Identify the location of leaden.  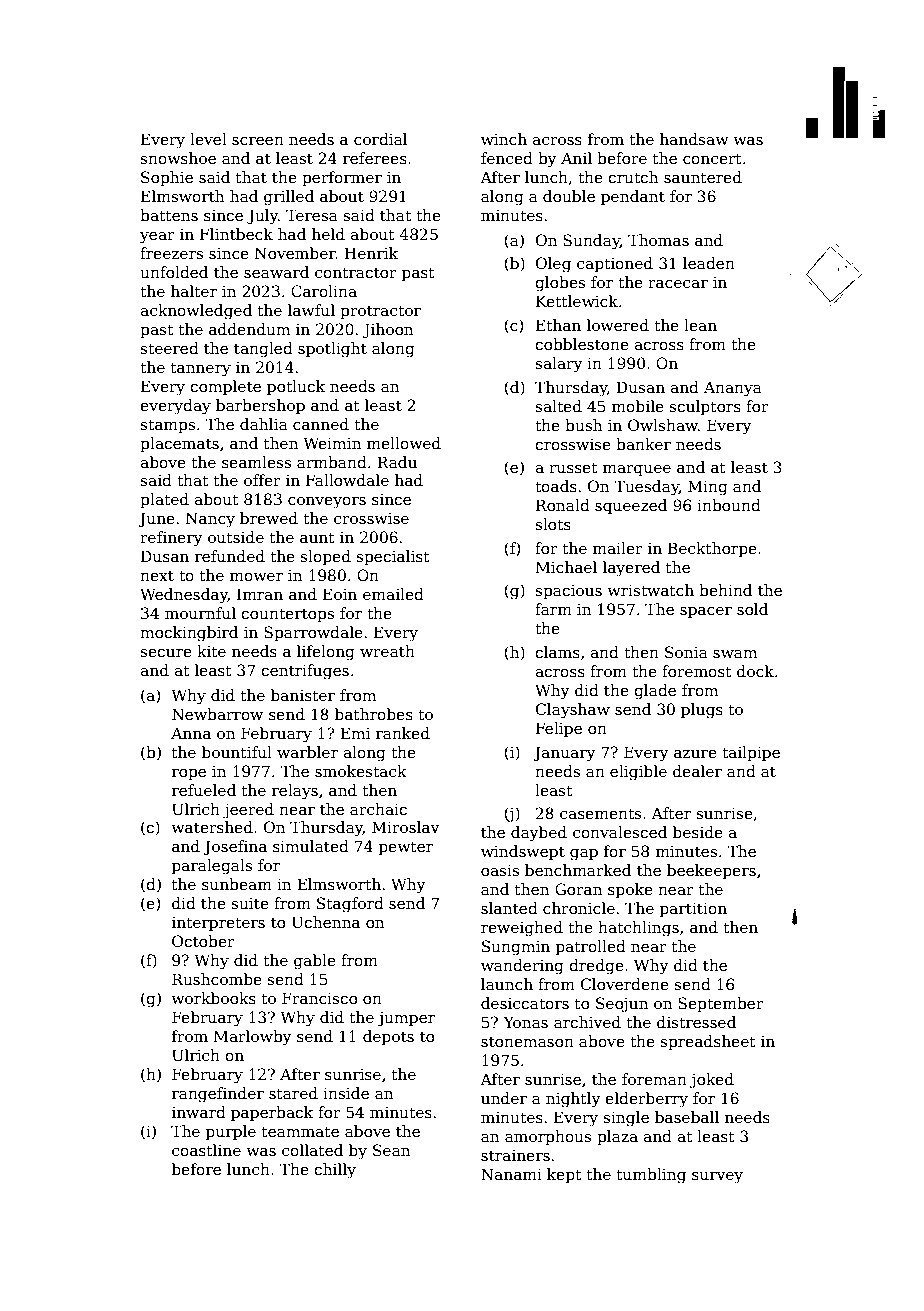
(709, 263).
